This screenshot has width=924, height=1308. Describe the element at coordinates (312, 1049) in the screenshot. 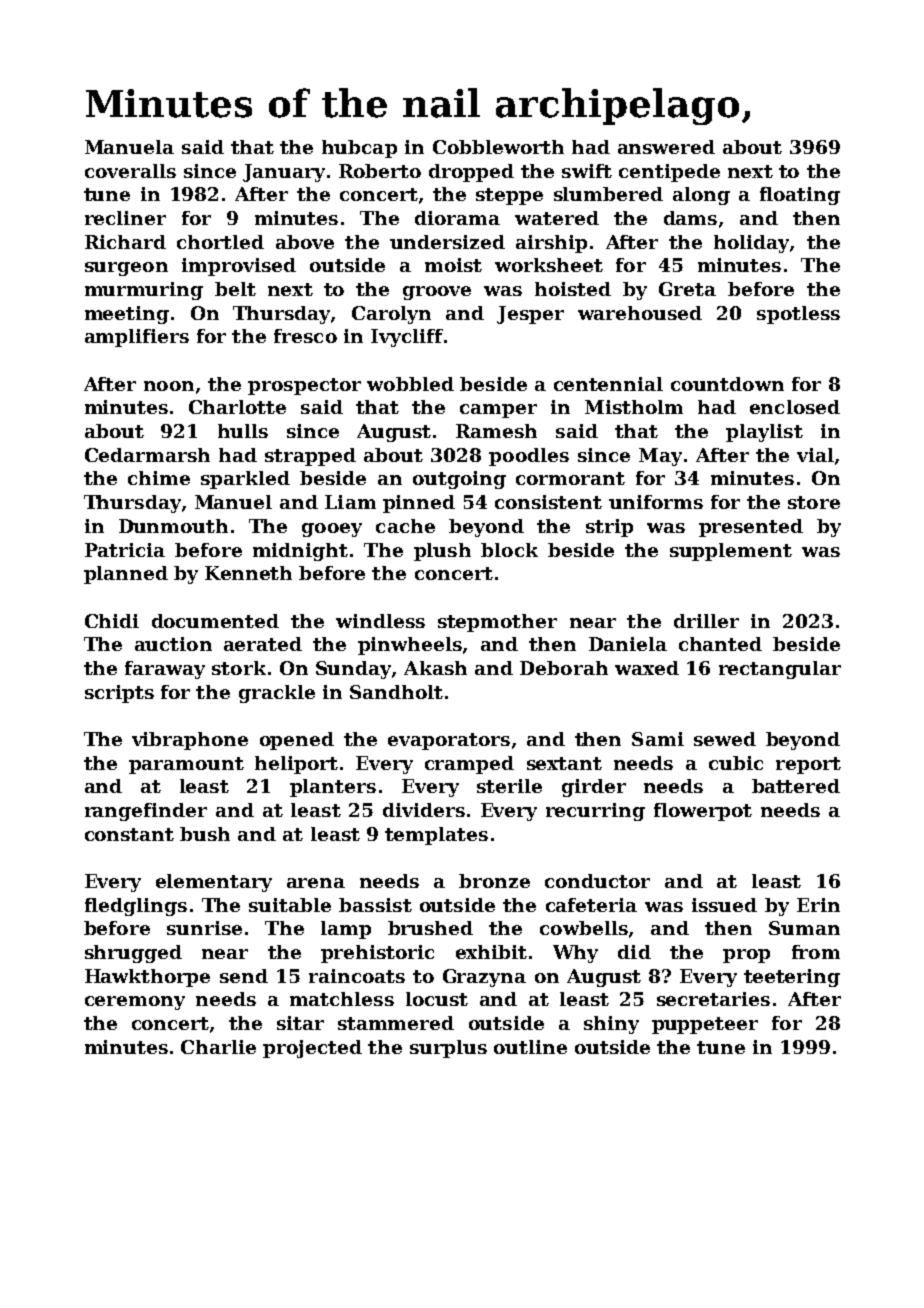

I see `projected` at that location.
